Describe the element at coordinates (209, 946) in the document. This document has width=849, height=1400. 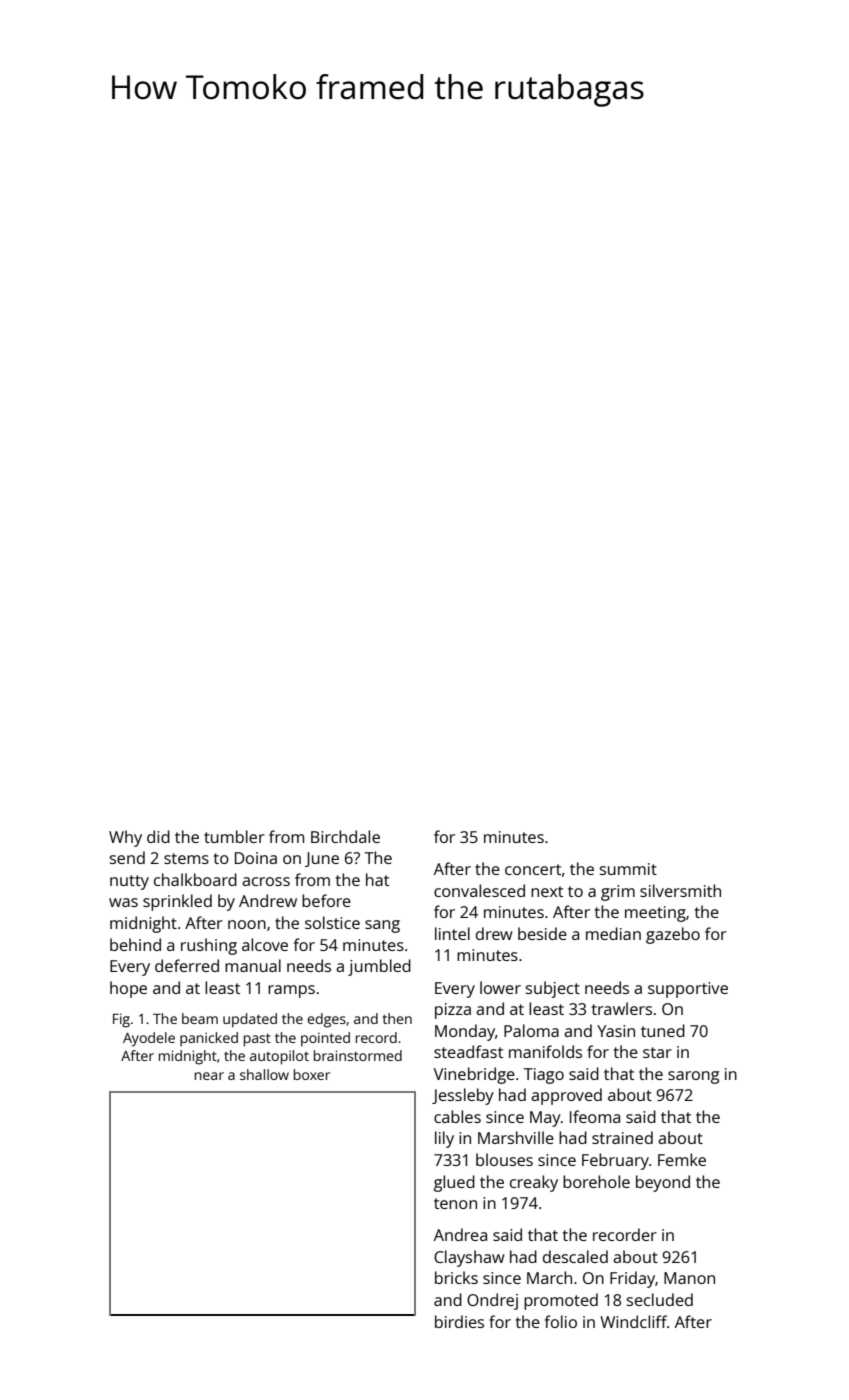
I see `rushing` at that location.
